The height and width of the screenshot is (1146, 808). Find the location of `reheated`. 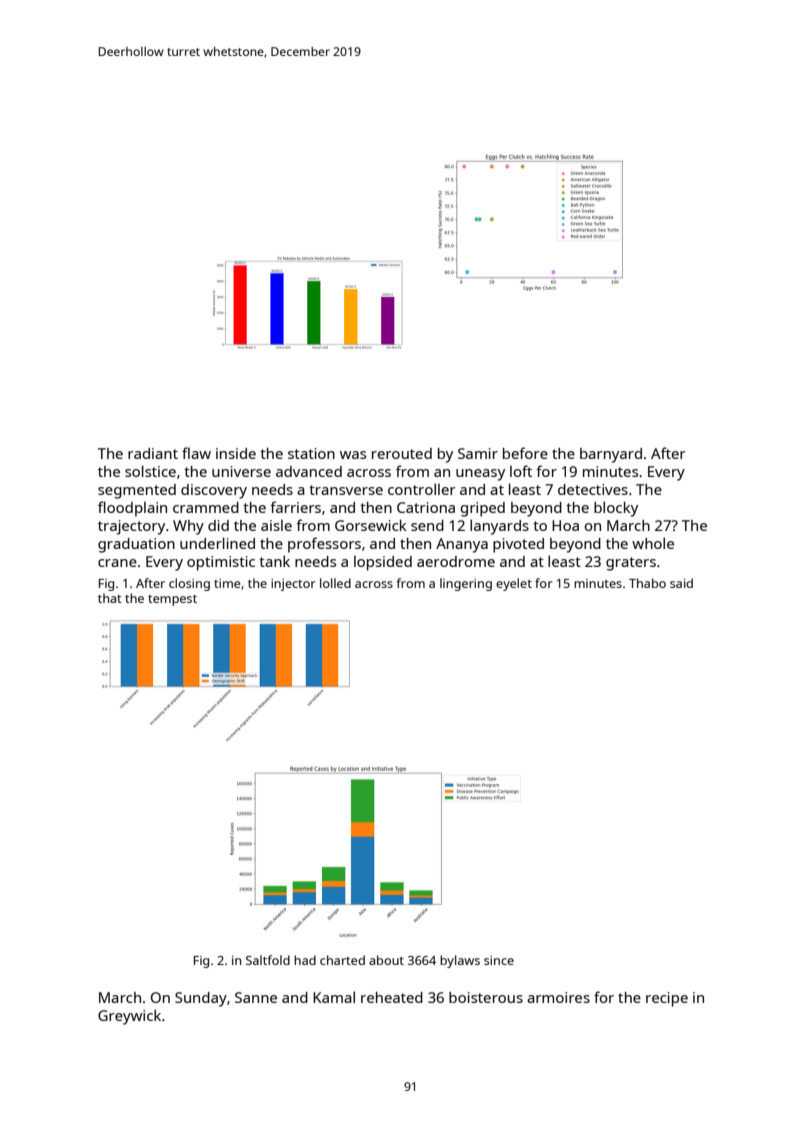

reheated is located at coordinates (392, 997).
